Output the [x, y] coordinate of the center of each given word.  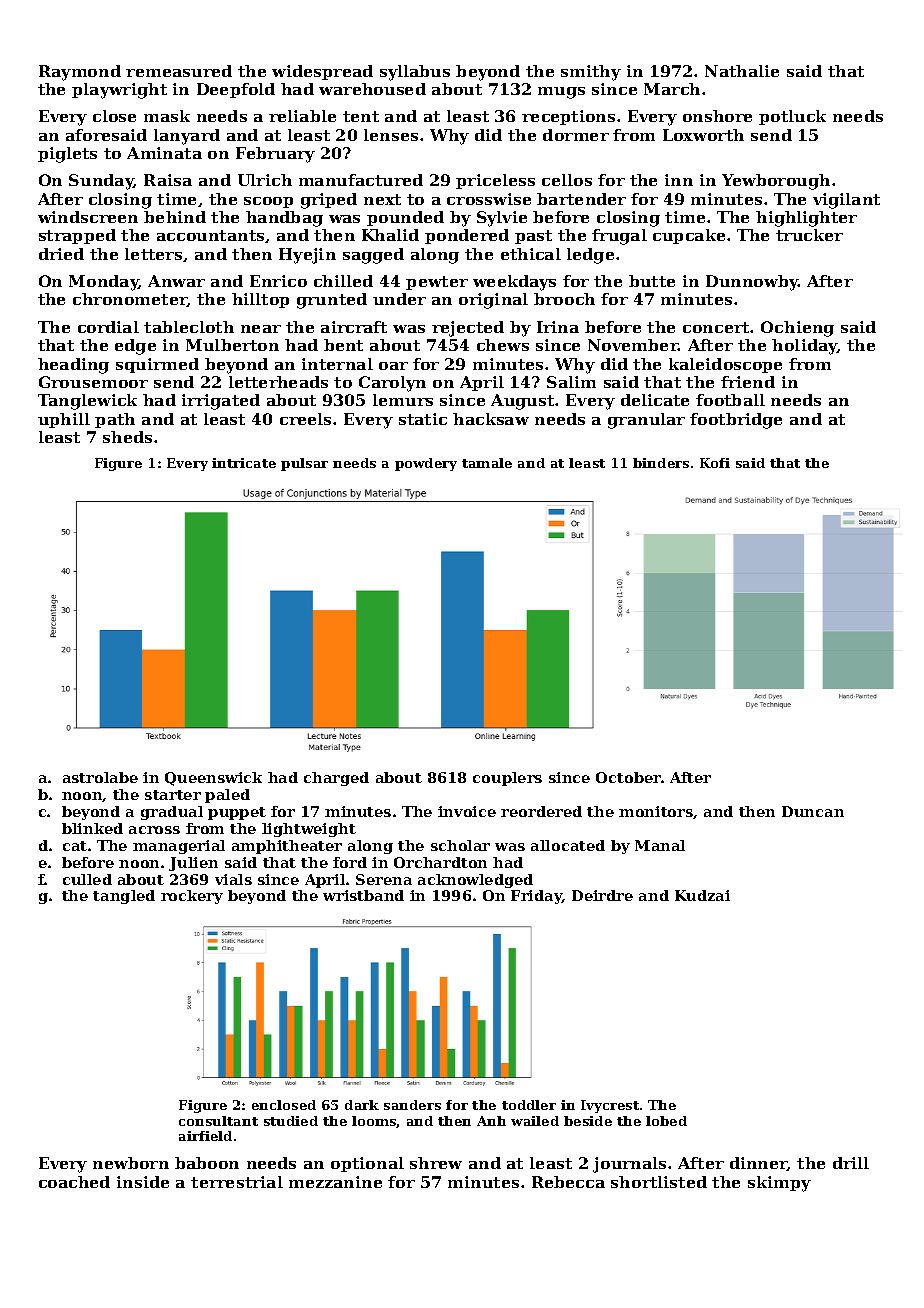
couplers [507, 779]
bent [343, 345]
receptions [568, 117]
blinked [92, 828]
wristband [363, 895]
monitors [656, 811]
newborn [131, 1163]
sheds [127, 437]
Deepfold [236, 90]
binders [661, 463]
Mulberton [232, 345]
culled [87, 879]
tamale [487, 463]
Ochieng [797, 329]
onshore [717, 116]
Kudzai [702, 895]
